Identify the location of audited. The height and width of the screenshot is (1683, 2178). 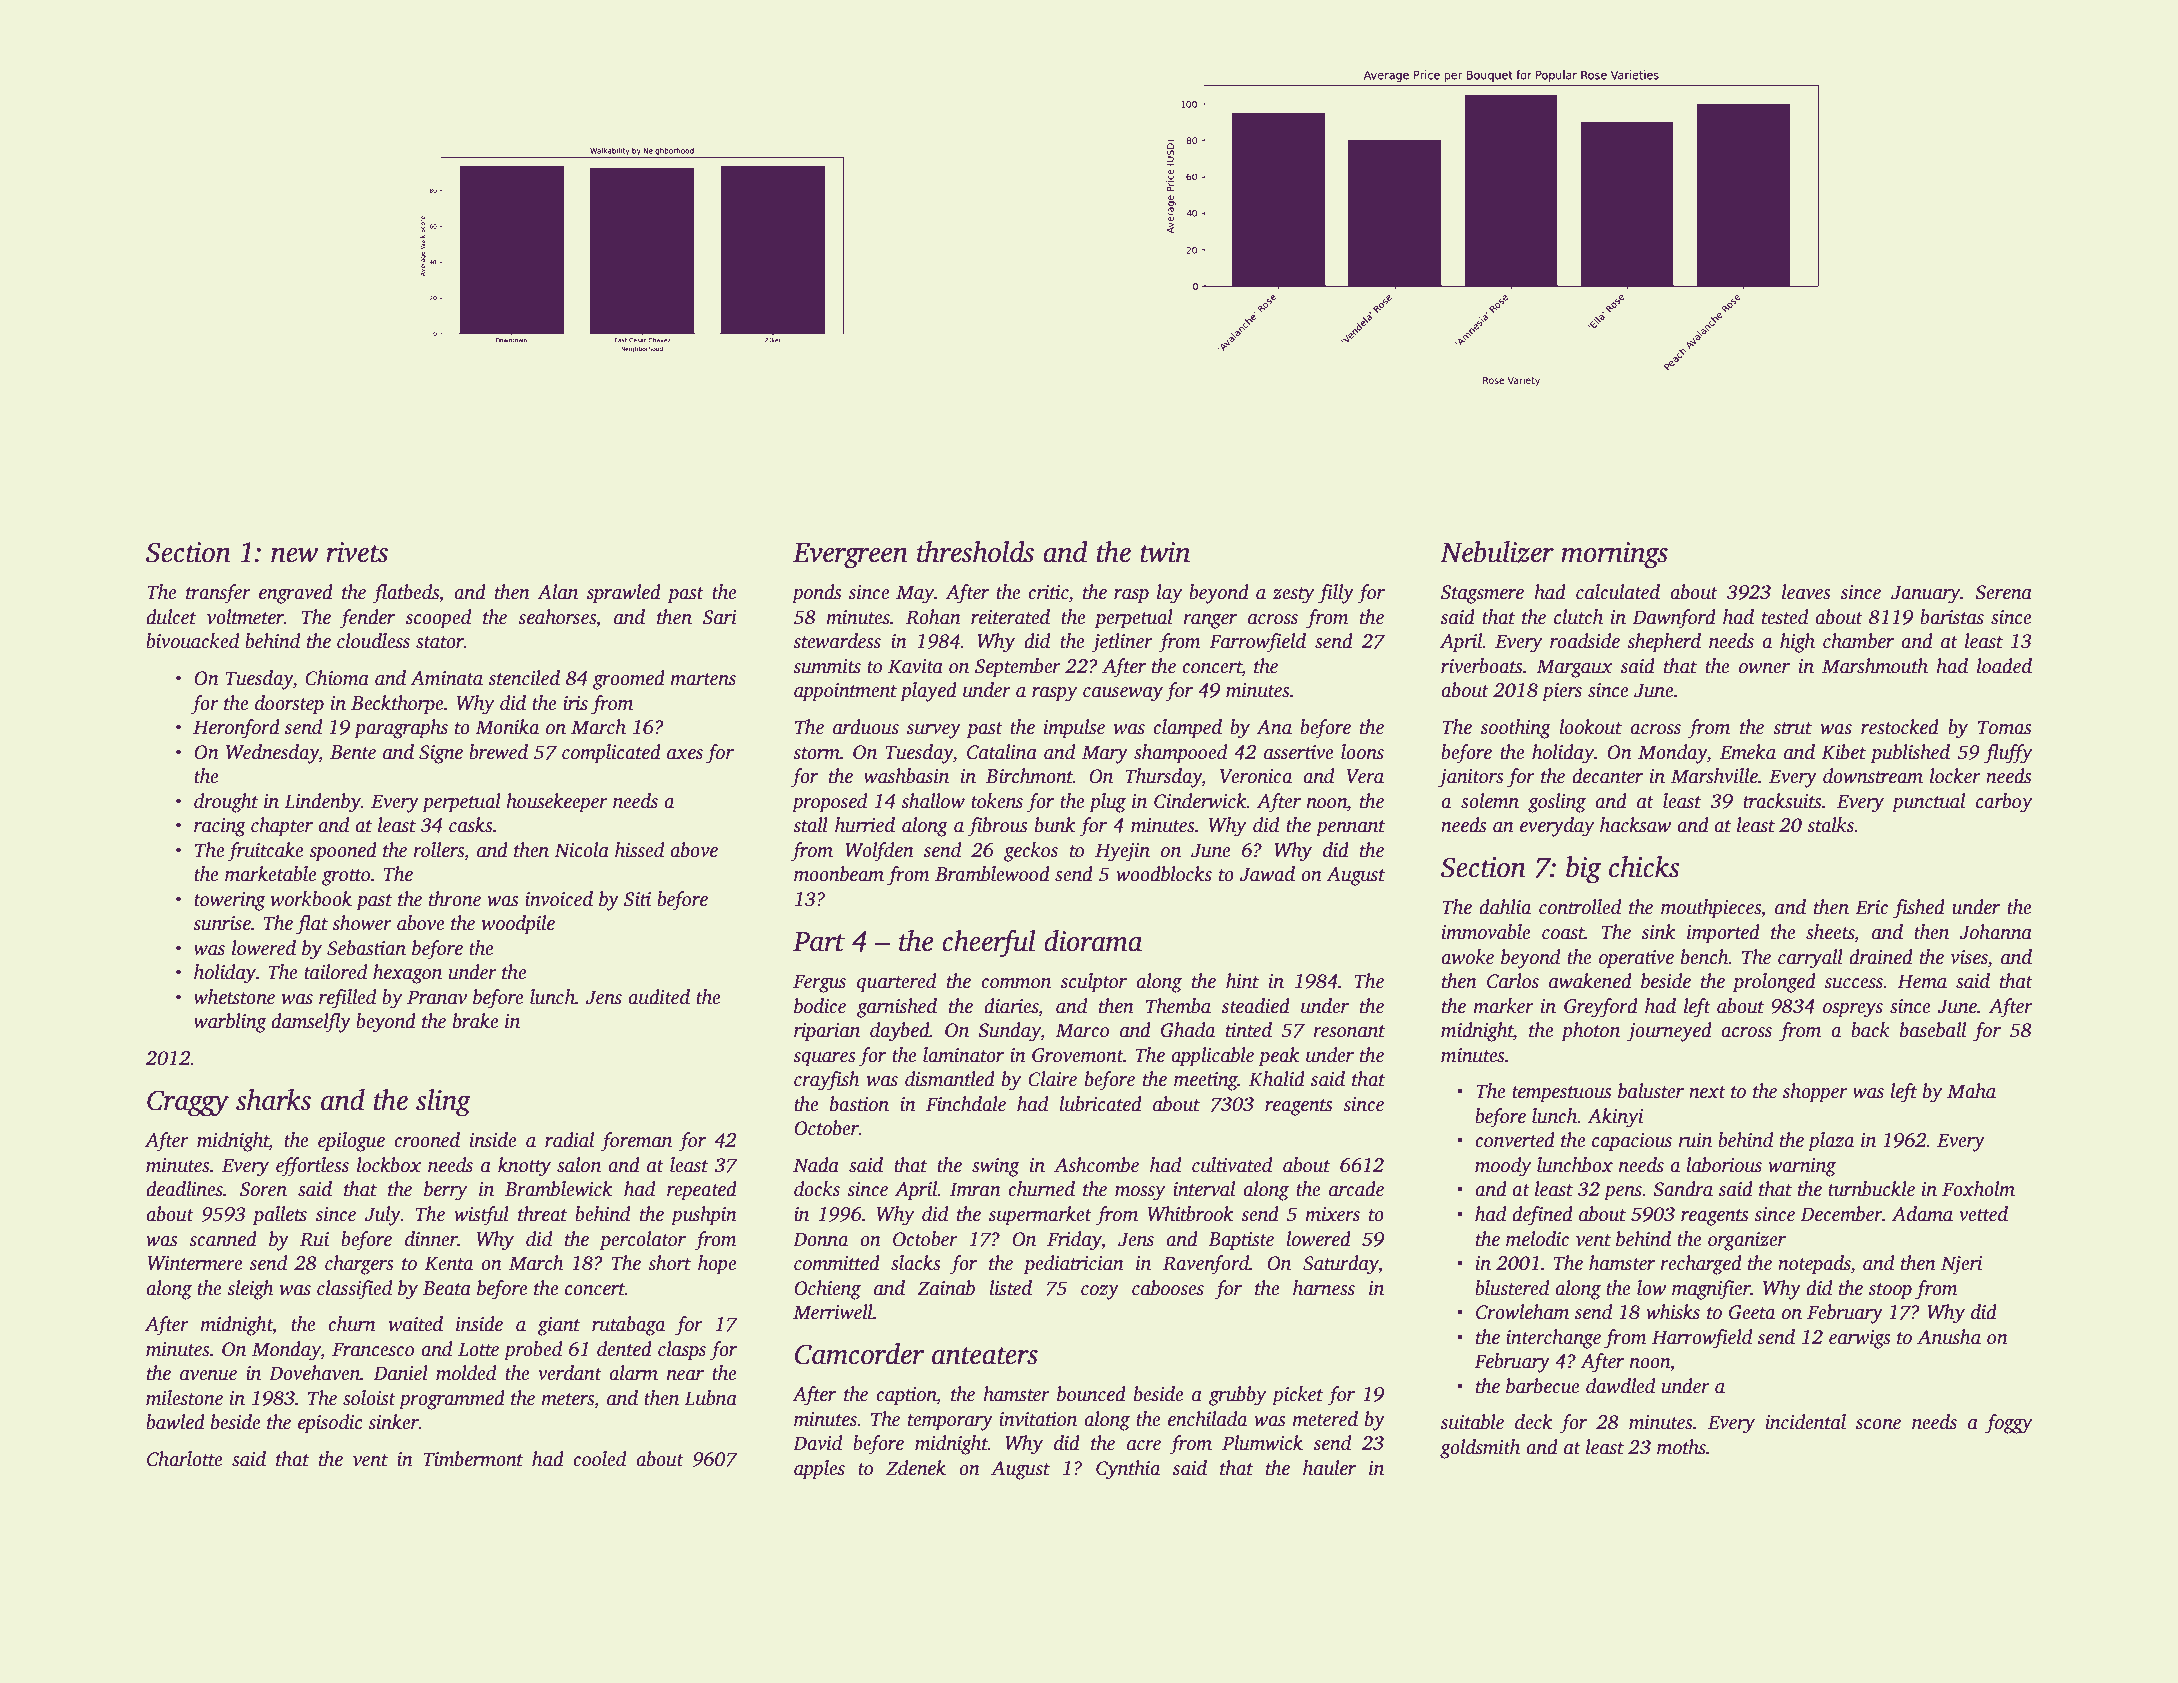
(659, 997).
